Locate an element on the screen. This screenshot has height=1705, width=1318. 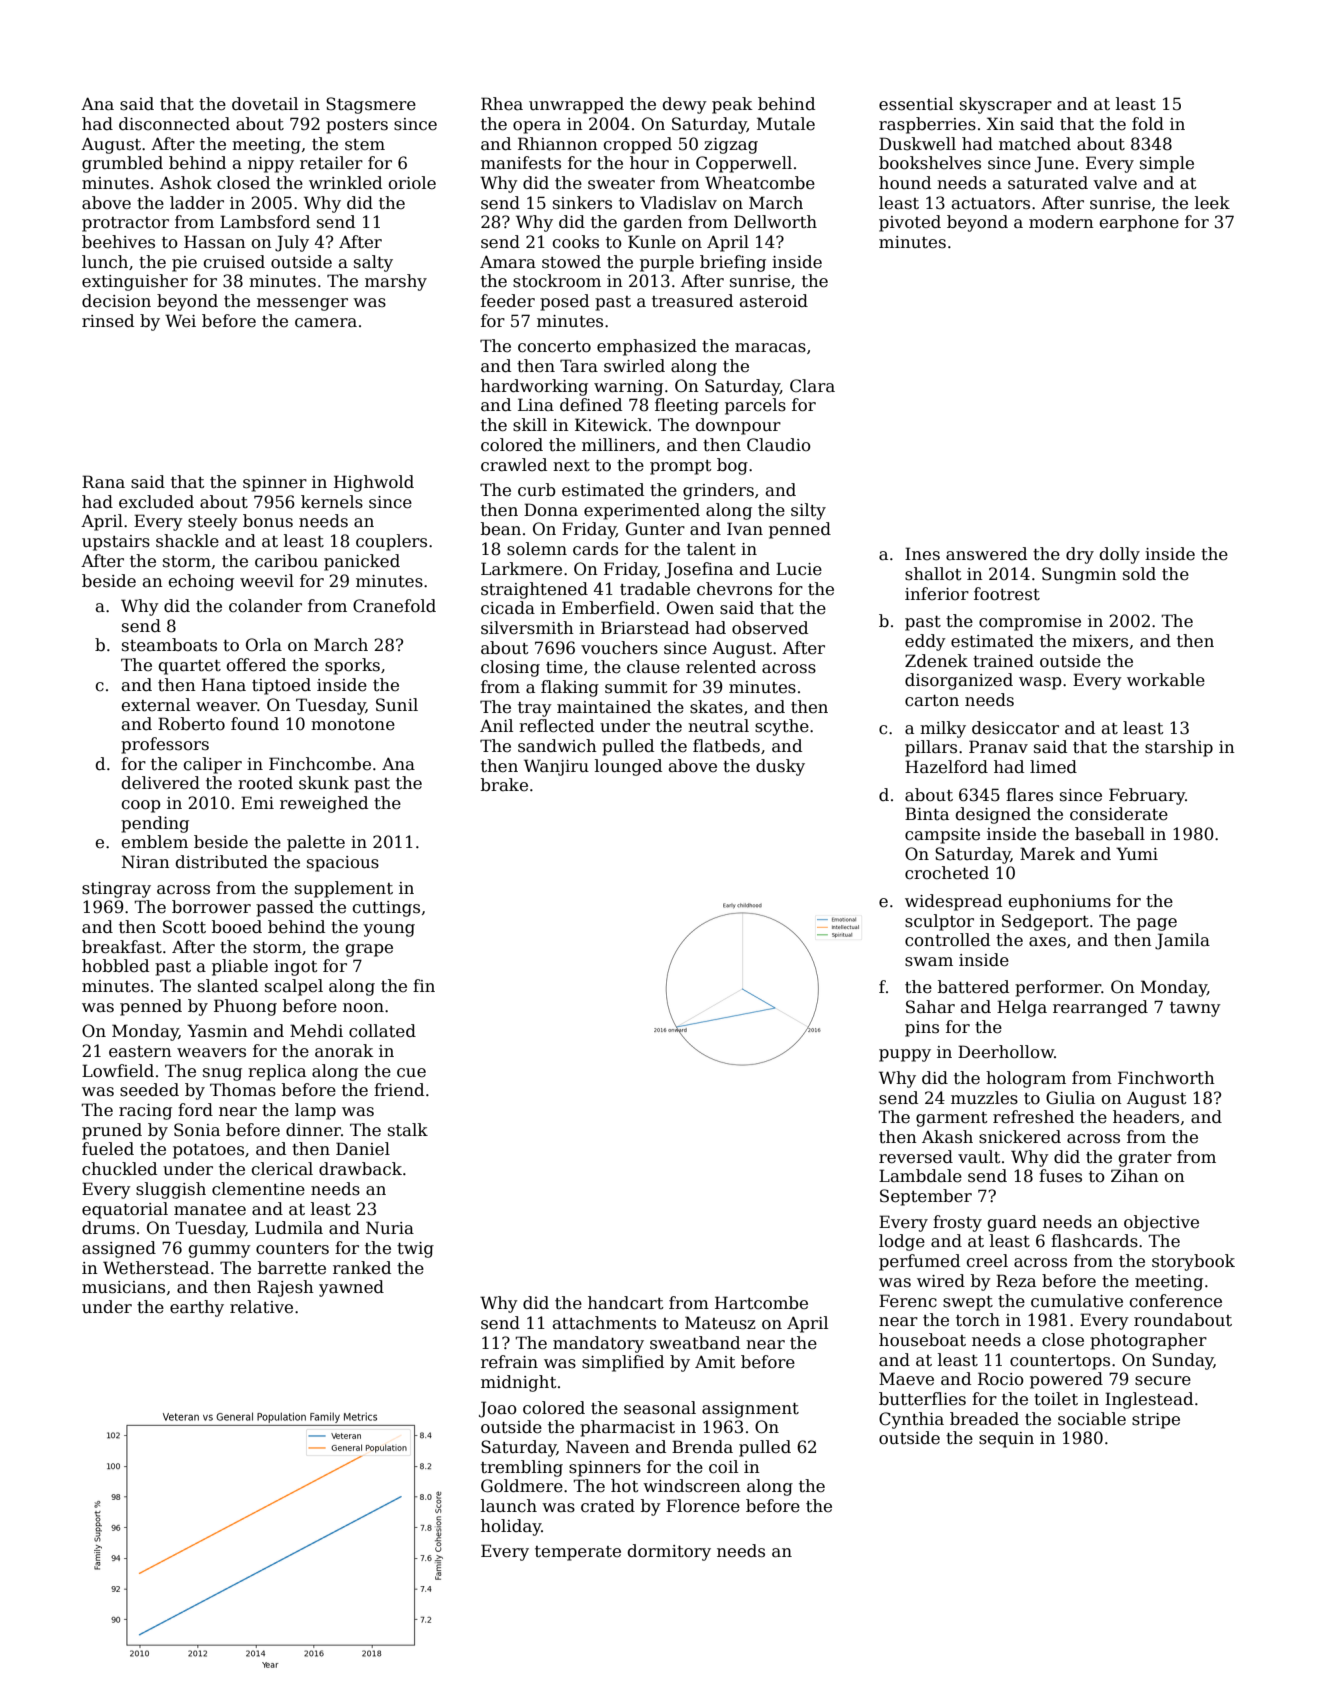
emphasized is located at coordinates (647, 347).
